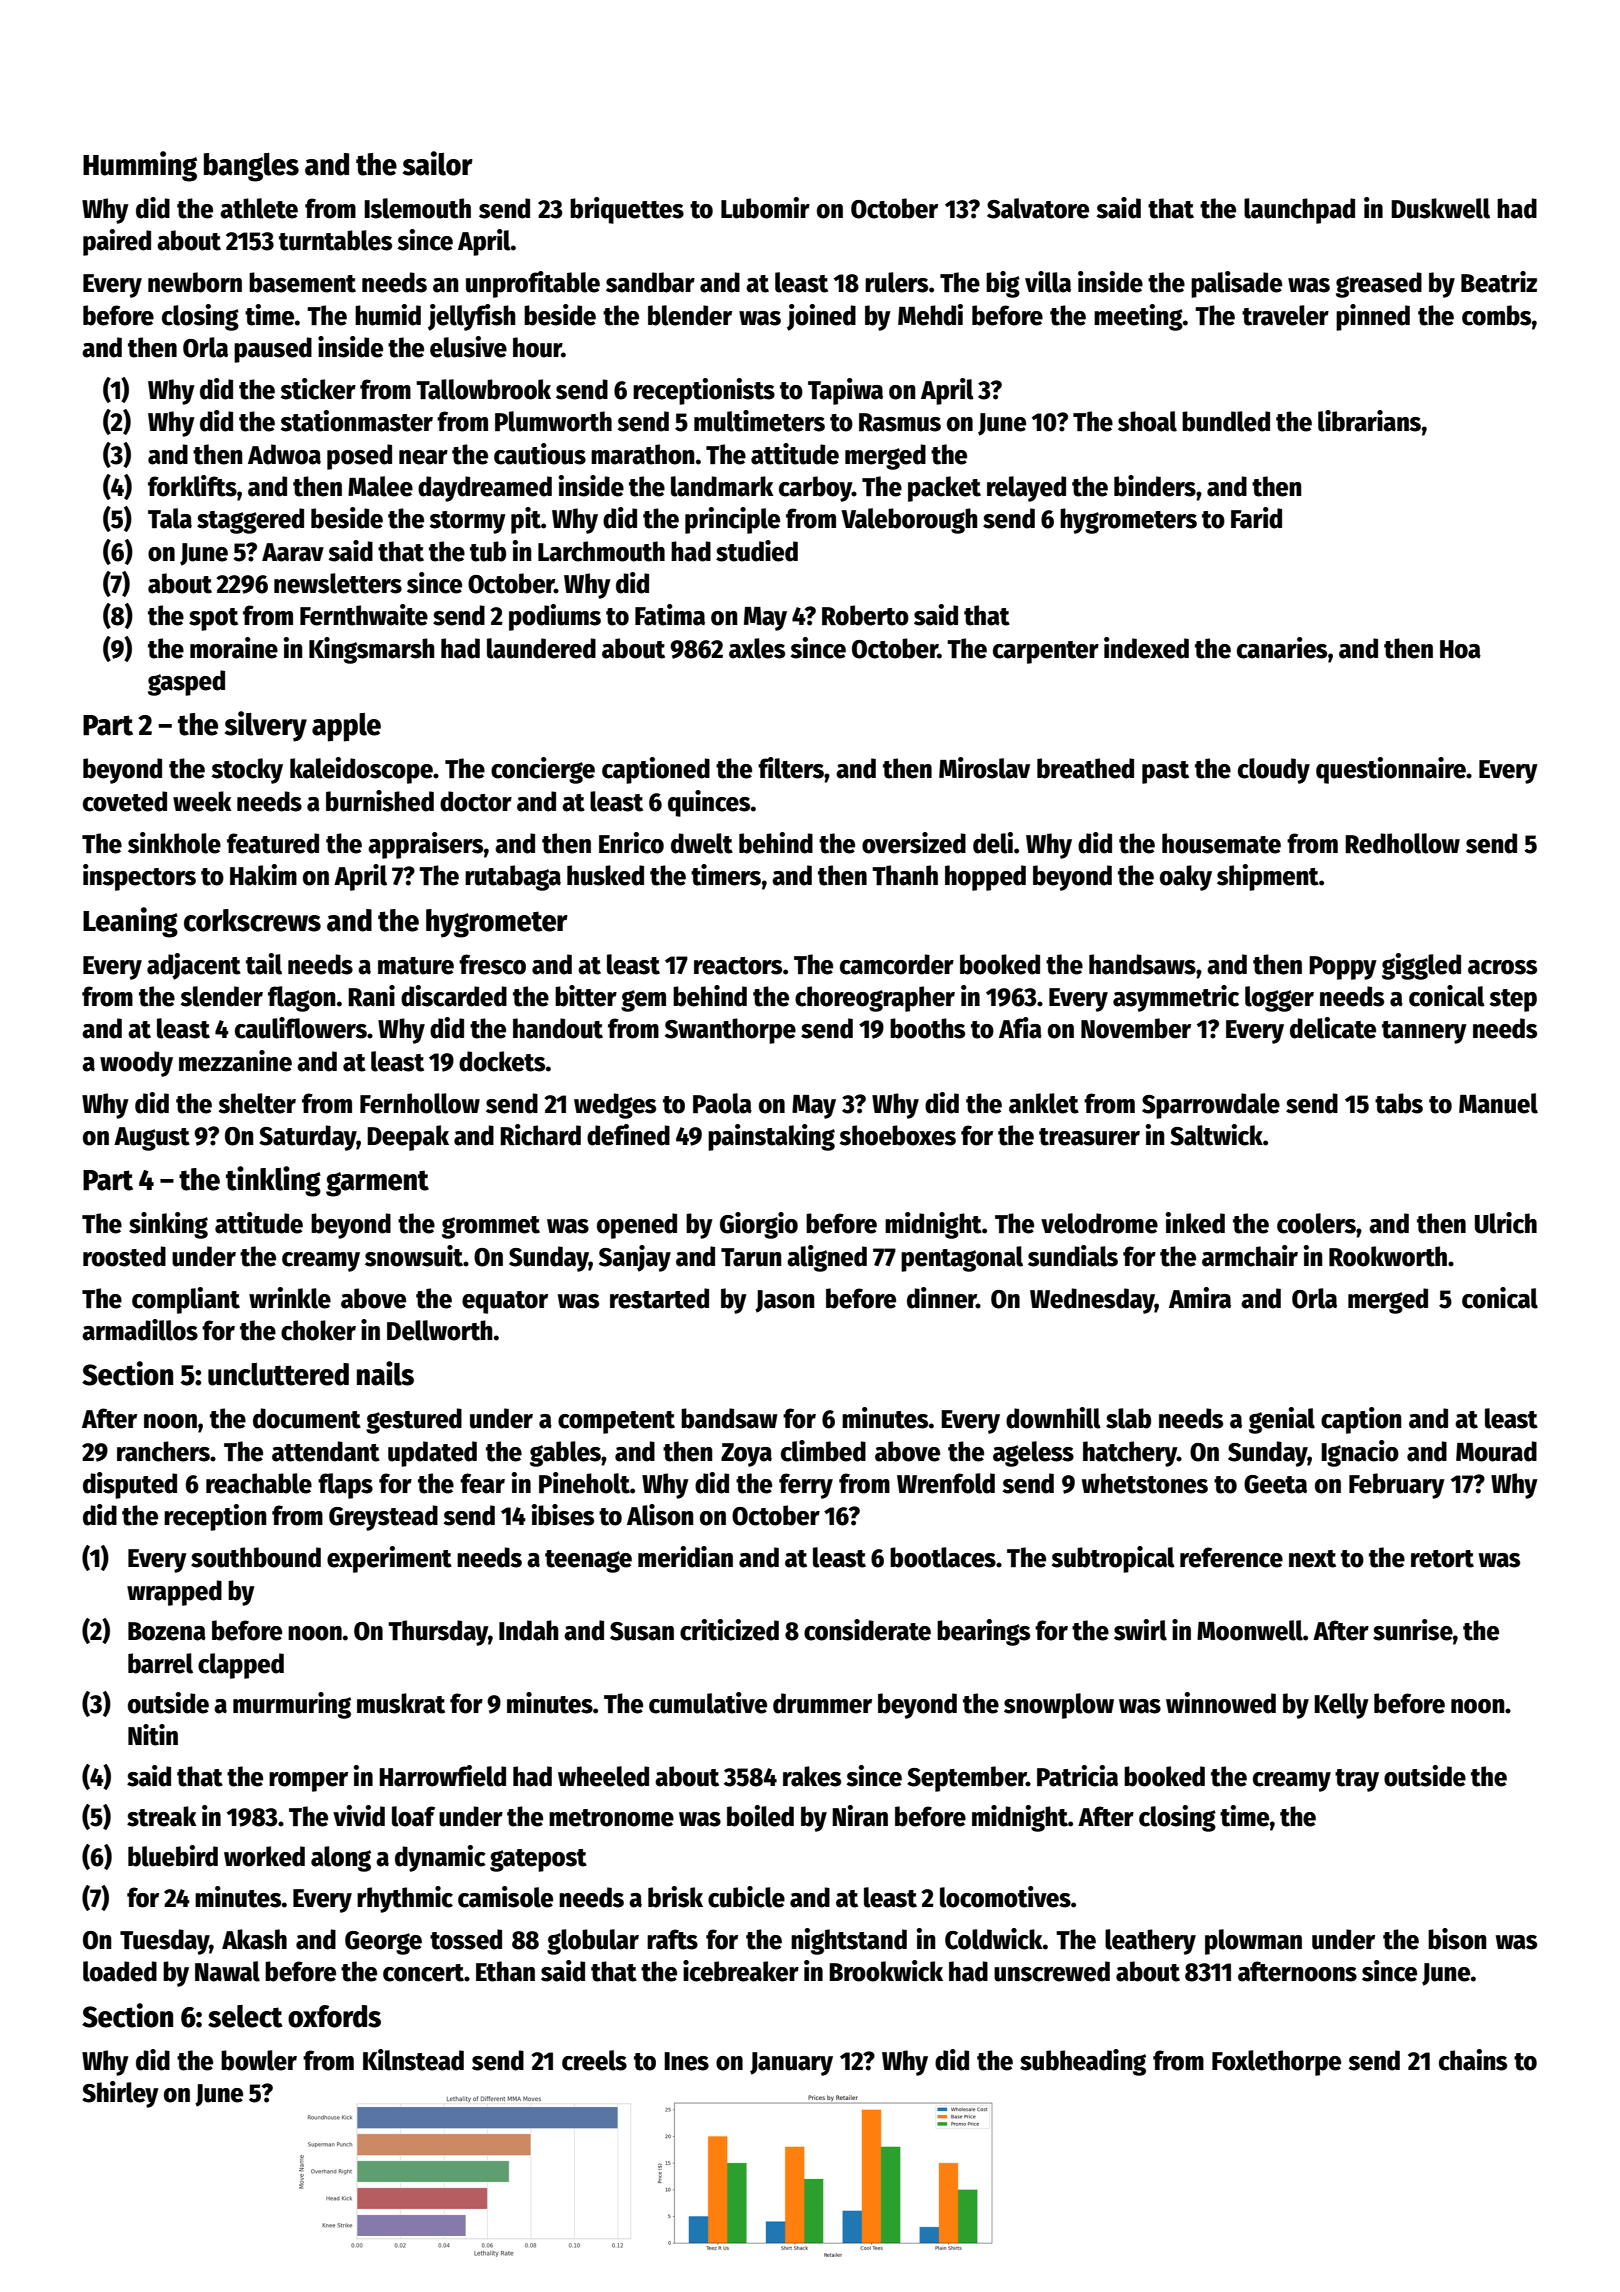 The image size is (1620, 2292). What do you see at coordinates (1312, 1559) in the screenshot?
I see `next` at bounding box center [1312, 1559].
